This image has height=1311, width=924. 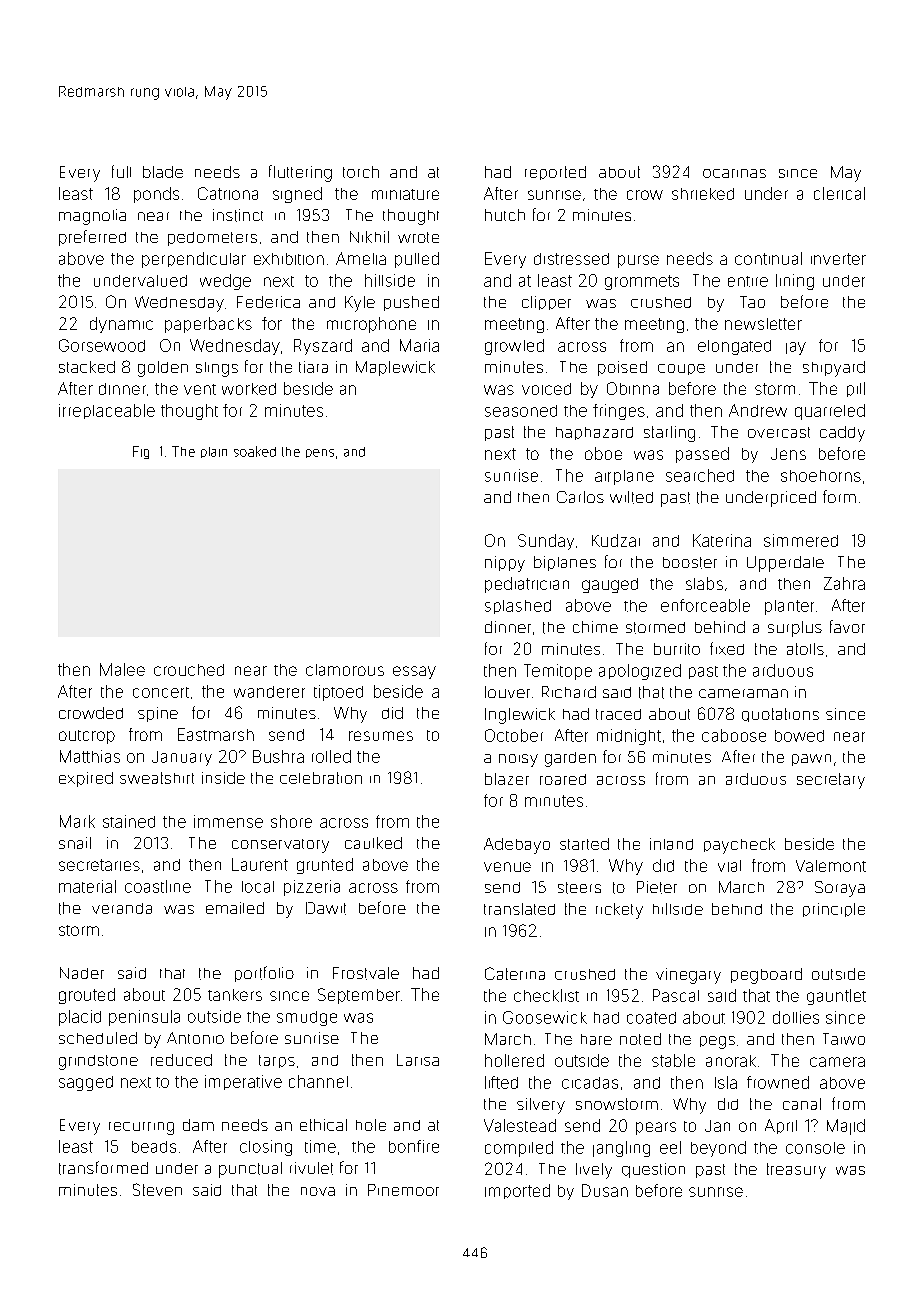 What do you see at coordinates (501, 1082) in the image?
I see `lifted` at bounding box center [501, 1082].
